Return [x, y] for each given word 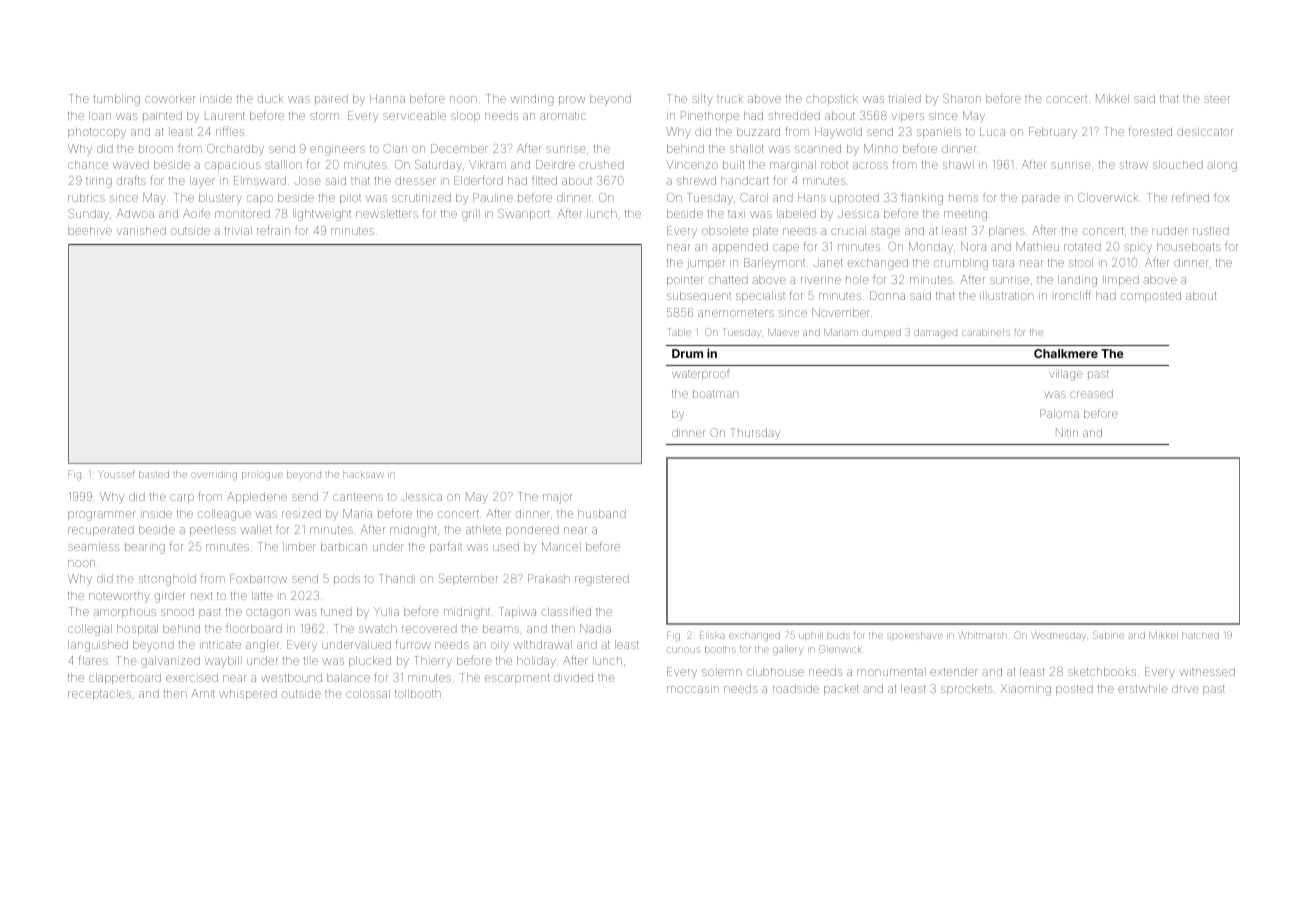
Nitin [1067, 432]
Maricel [560, 546]
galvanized [170, 662]
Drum [687, 353]
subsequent [699, 296]
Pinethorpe [710, 116]
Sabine [1108, 635]
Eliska [712, 635]
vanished [141, 230]
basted [154, 474]
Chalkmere [1066, 353]
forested [1150, 131]
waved [131, 164]
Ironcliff [1073, 295]
